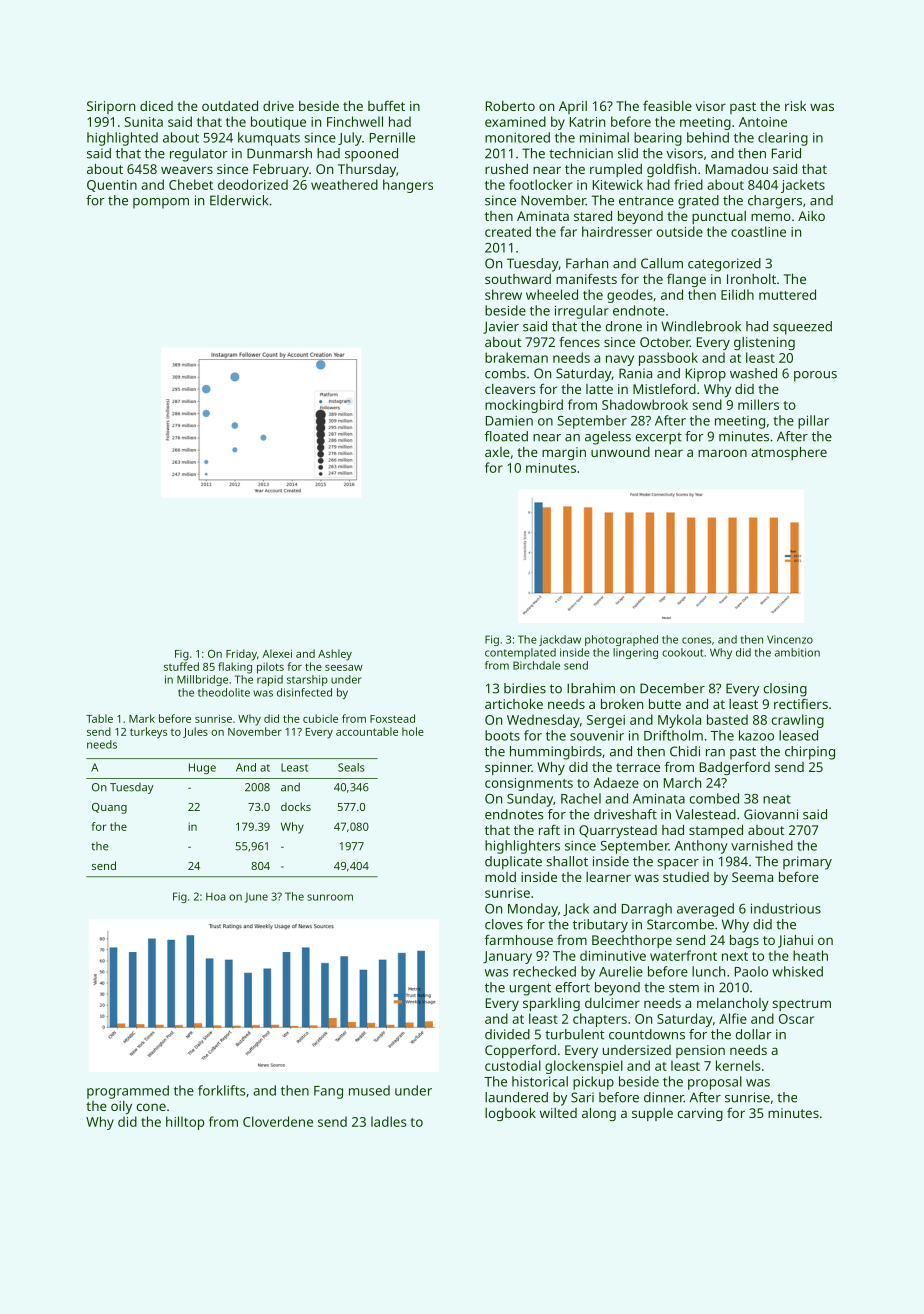 Image resolution: width=924 pixels, height=1314 pixels. Describe the element at coordinates (239, 200) in the page. I see `Elderwick` at that location.
